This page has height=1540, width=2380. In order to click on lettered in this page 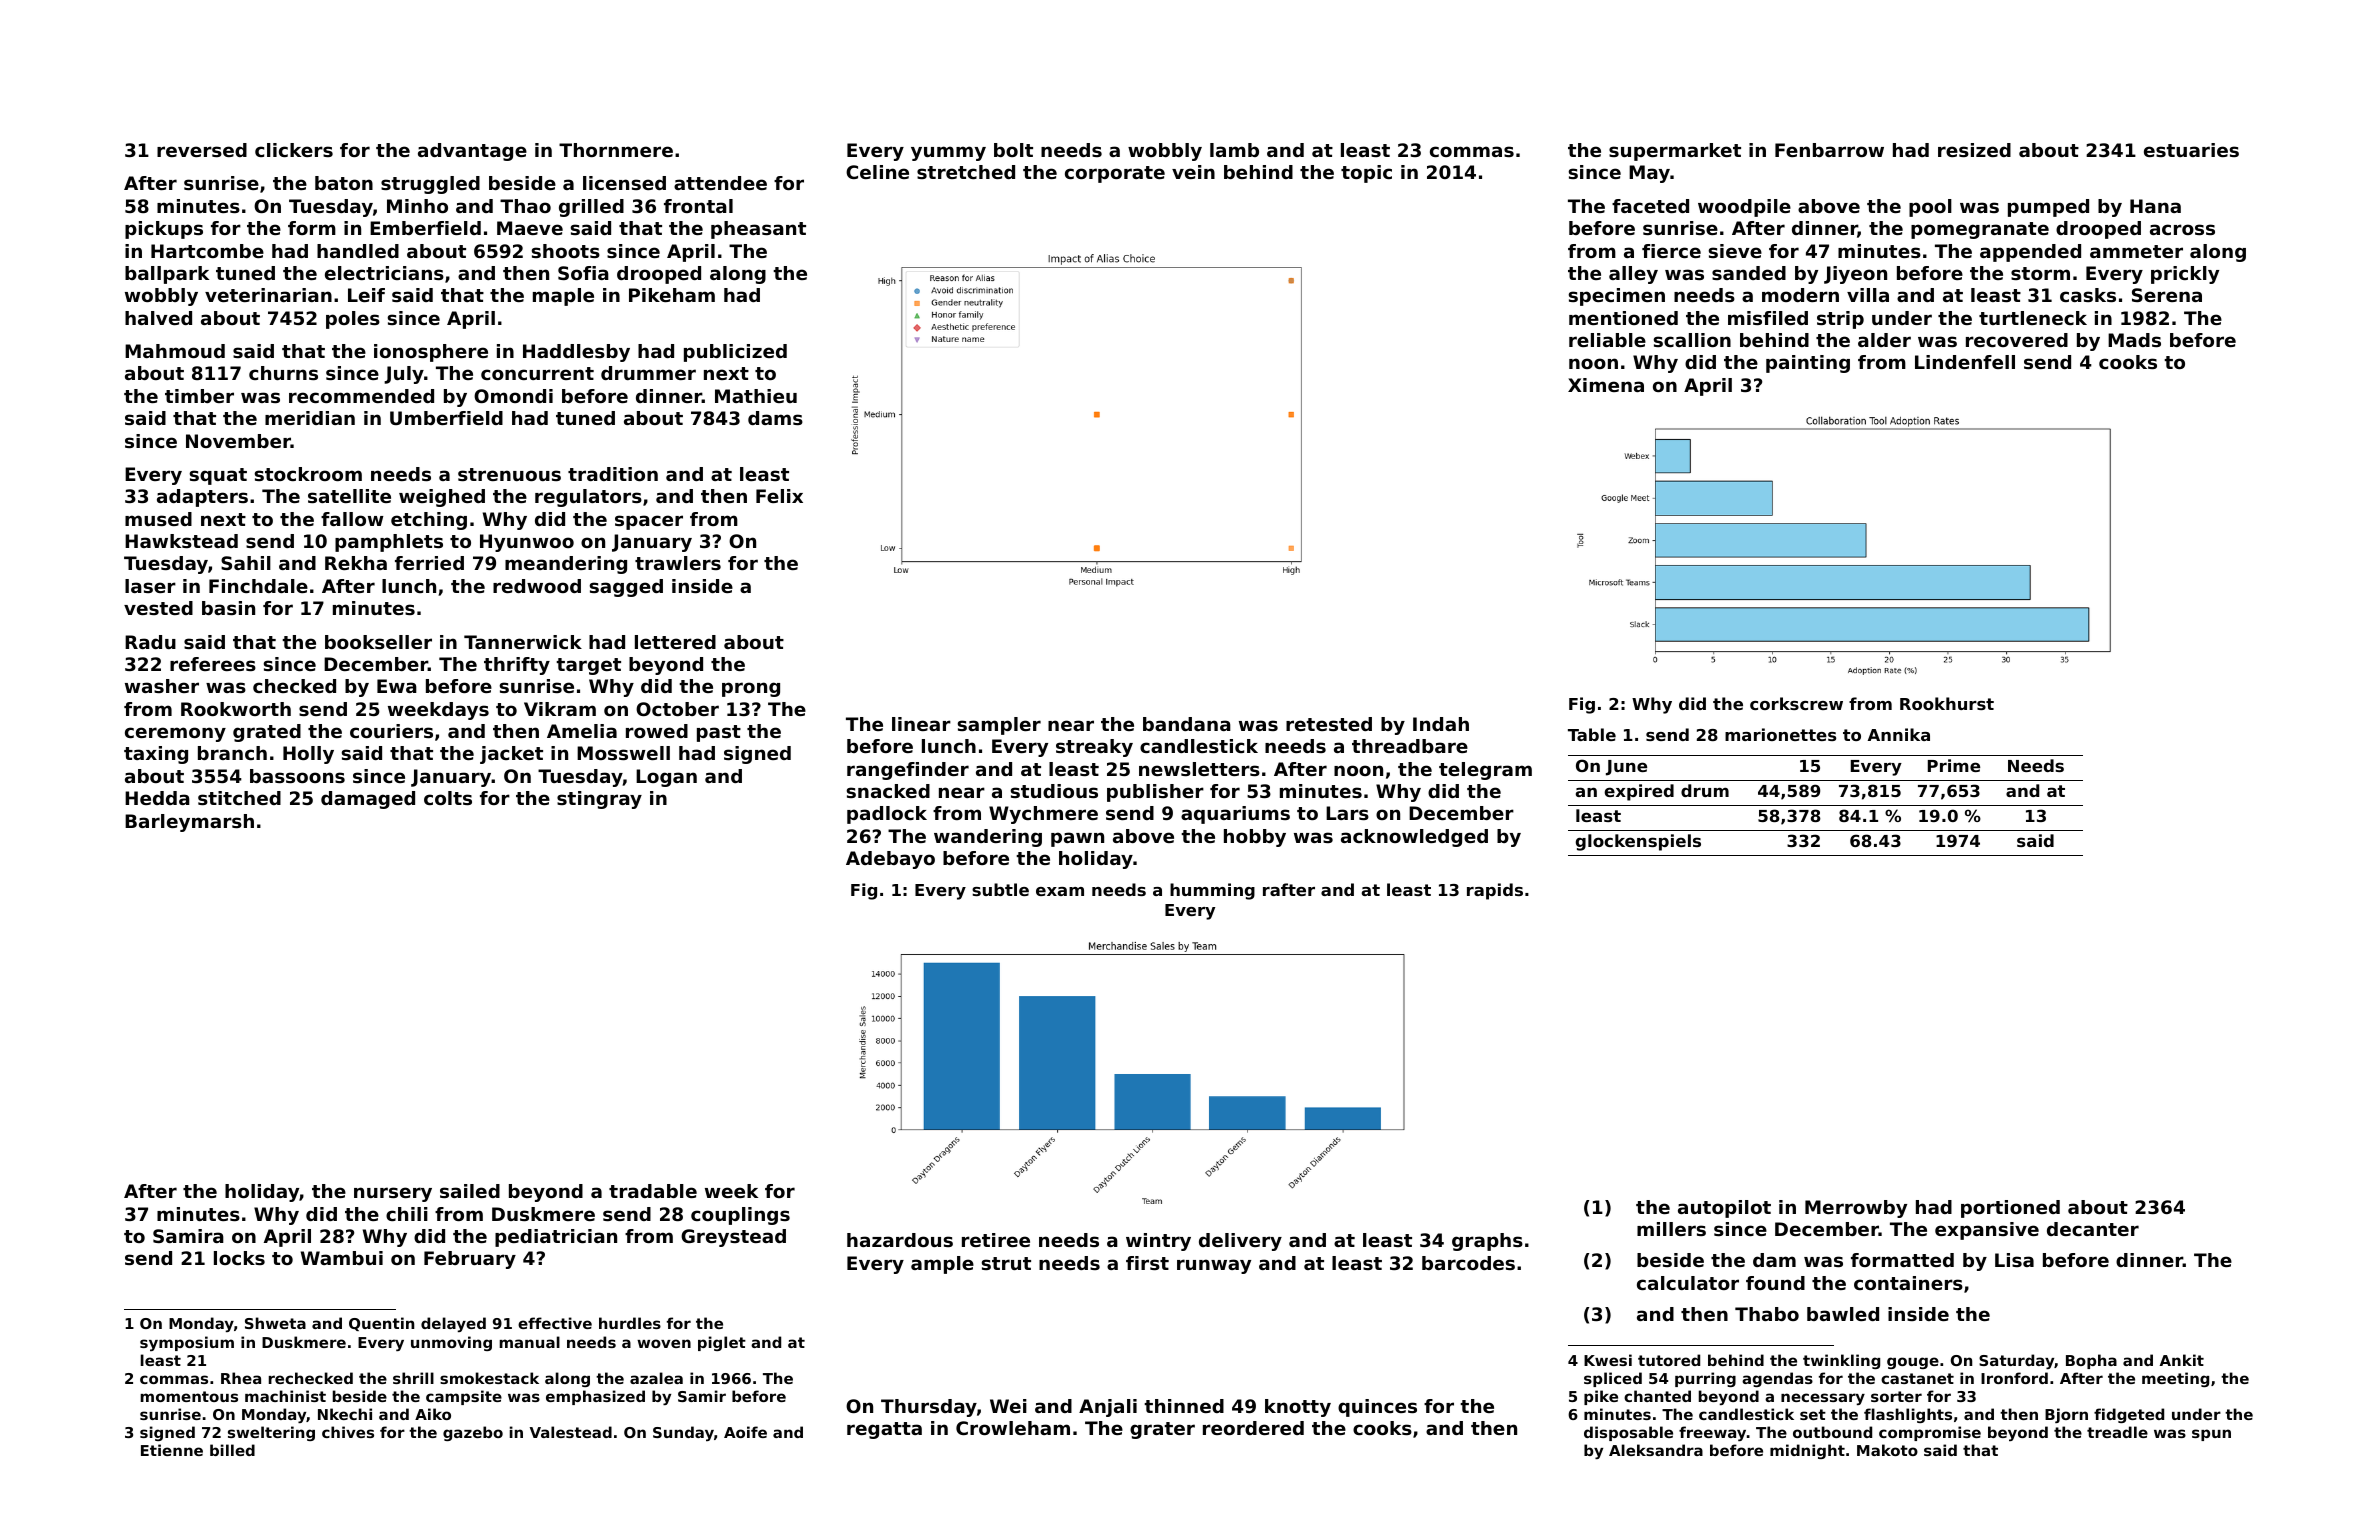, I will do `click(675, 642)`.
